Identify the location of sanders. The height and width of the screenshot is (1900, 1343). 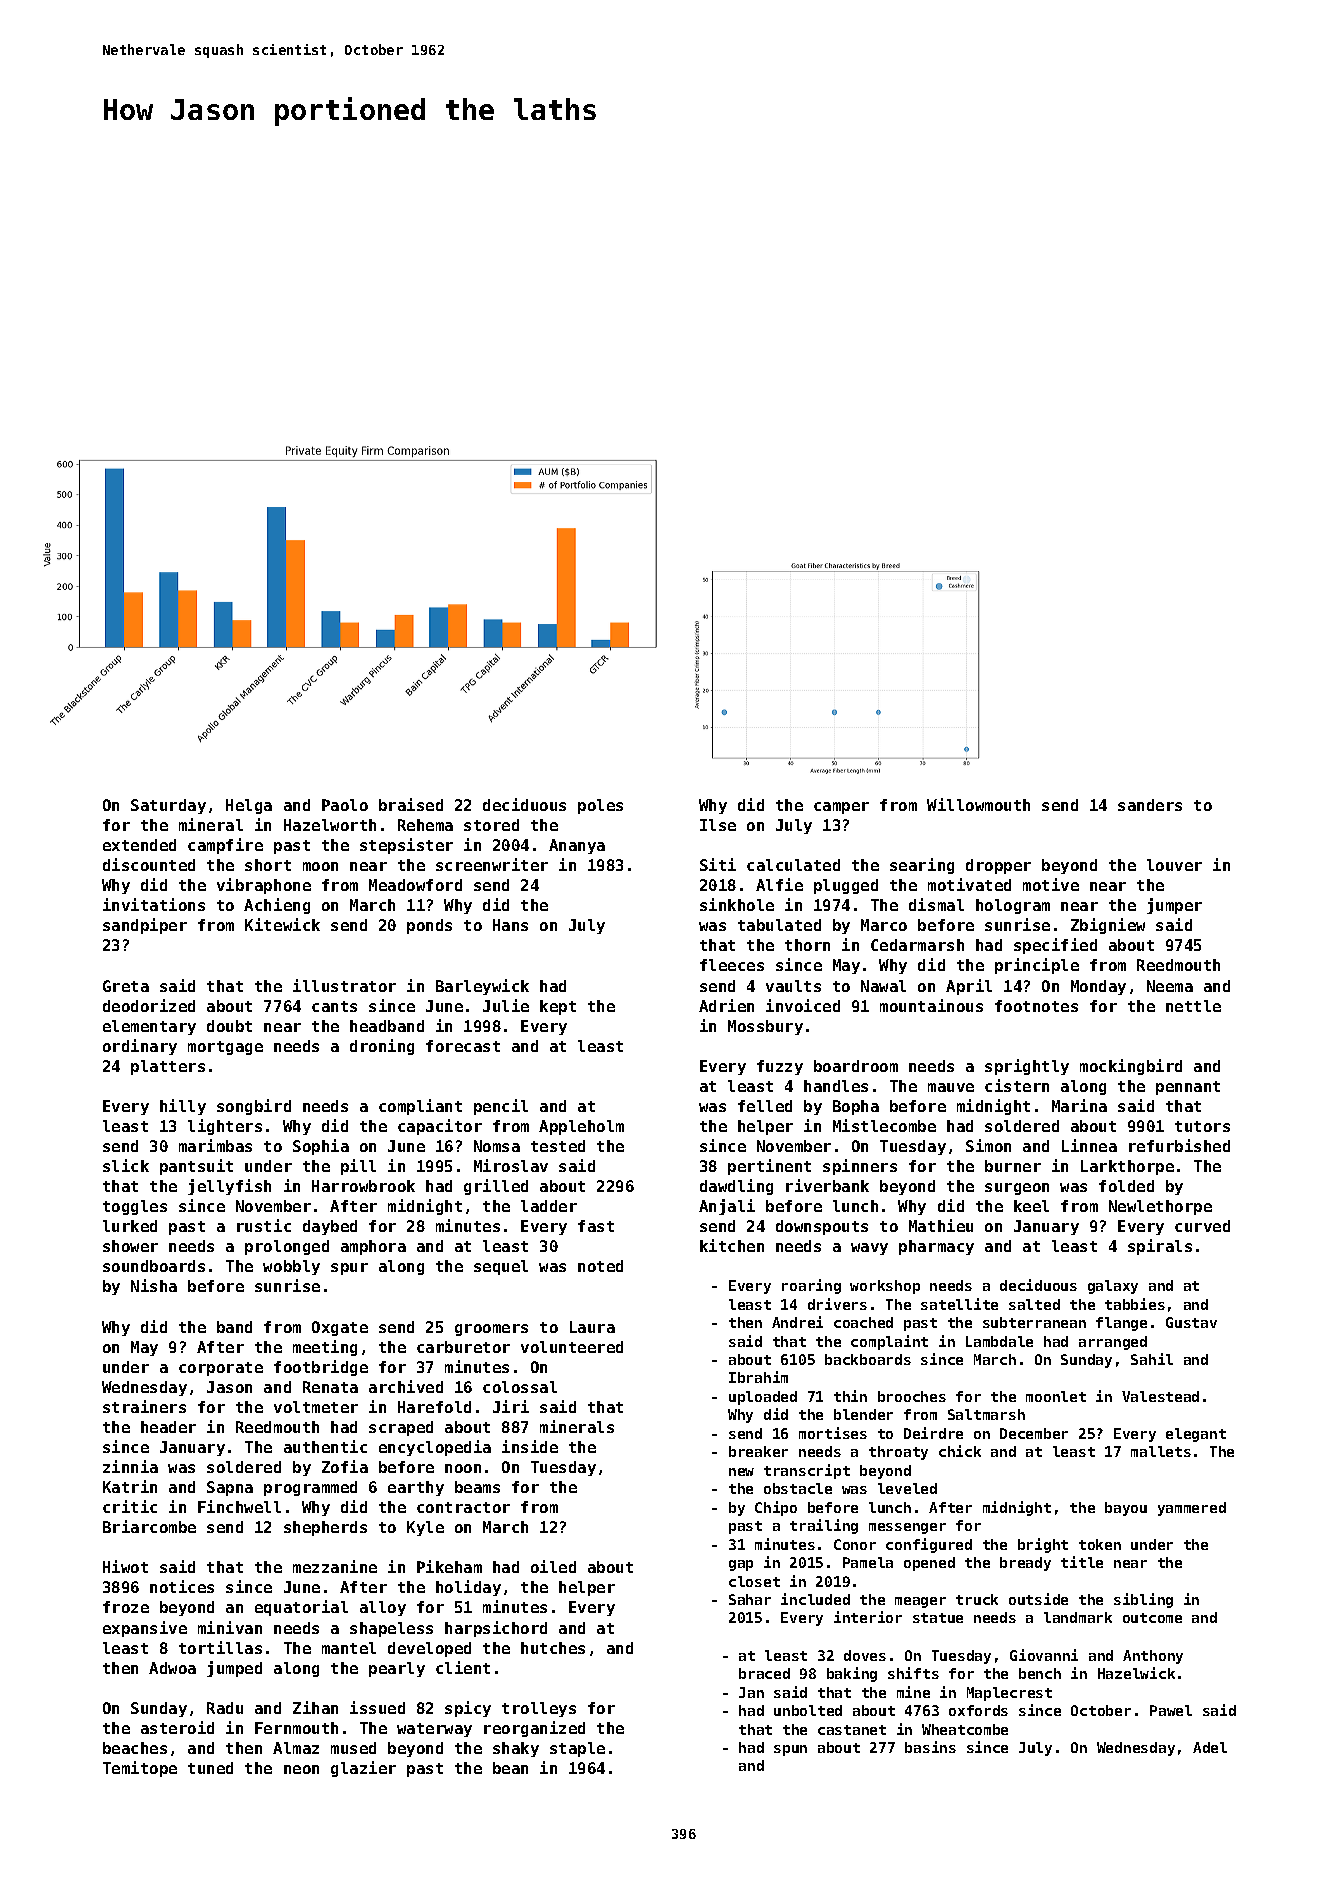
(1150, 805).
